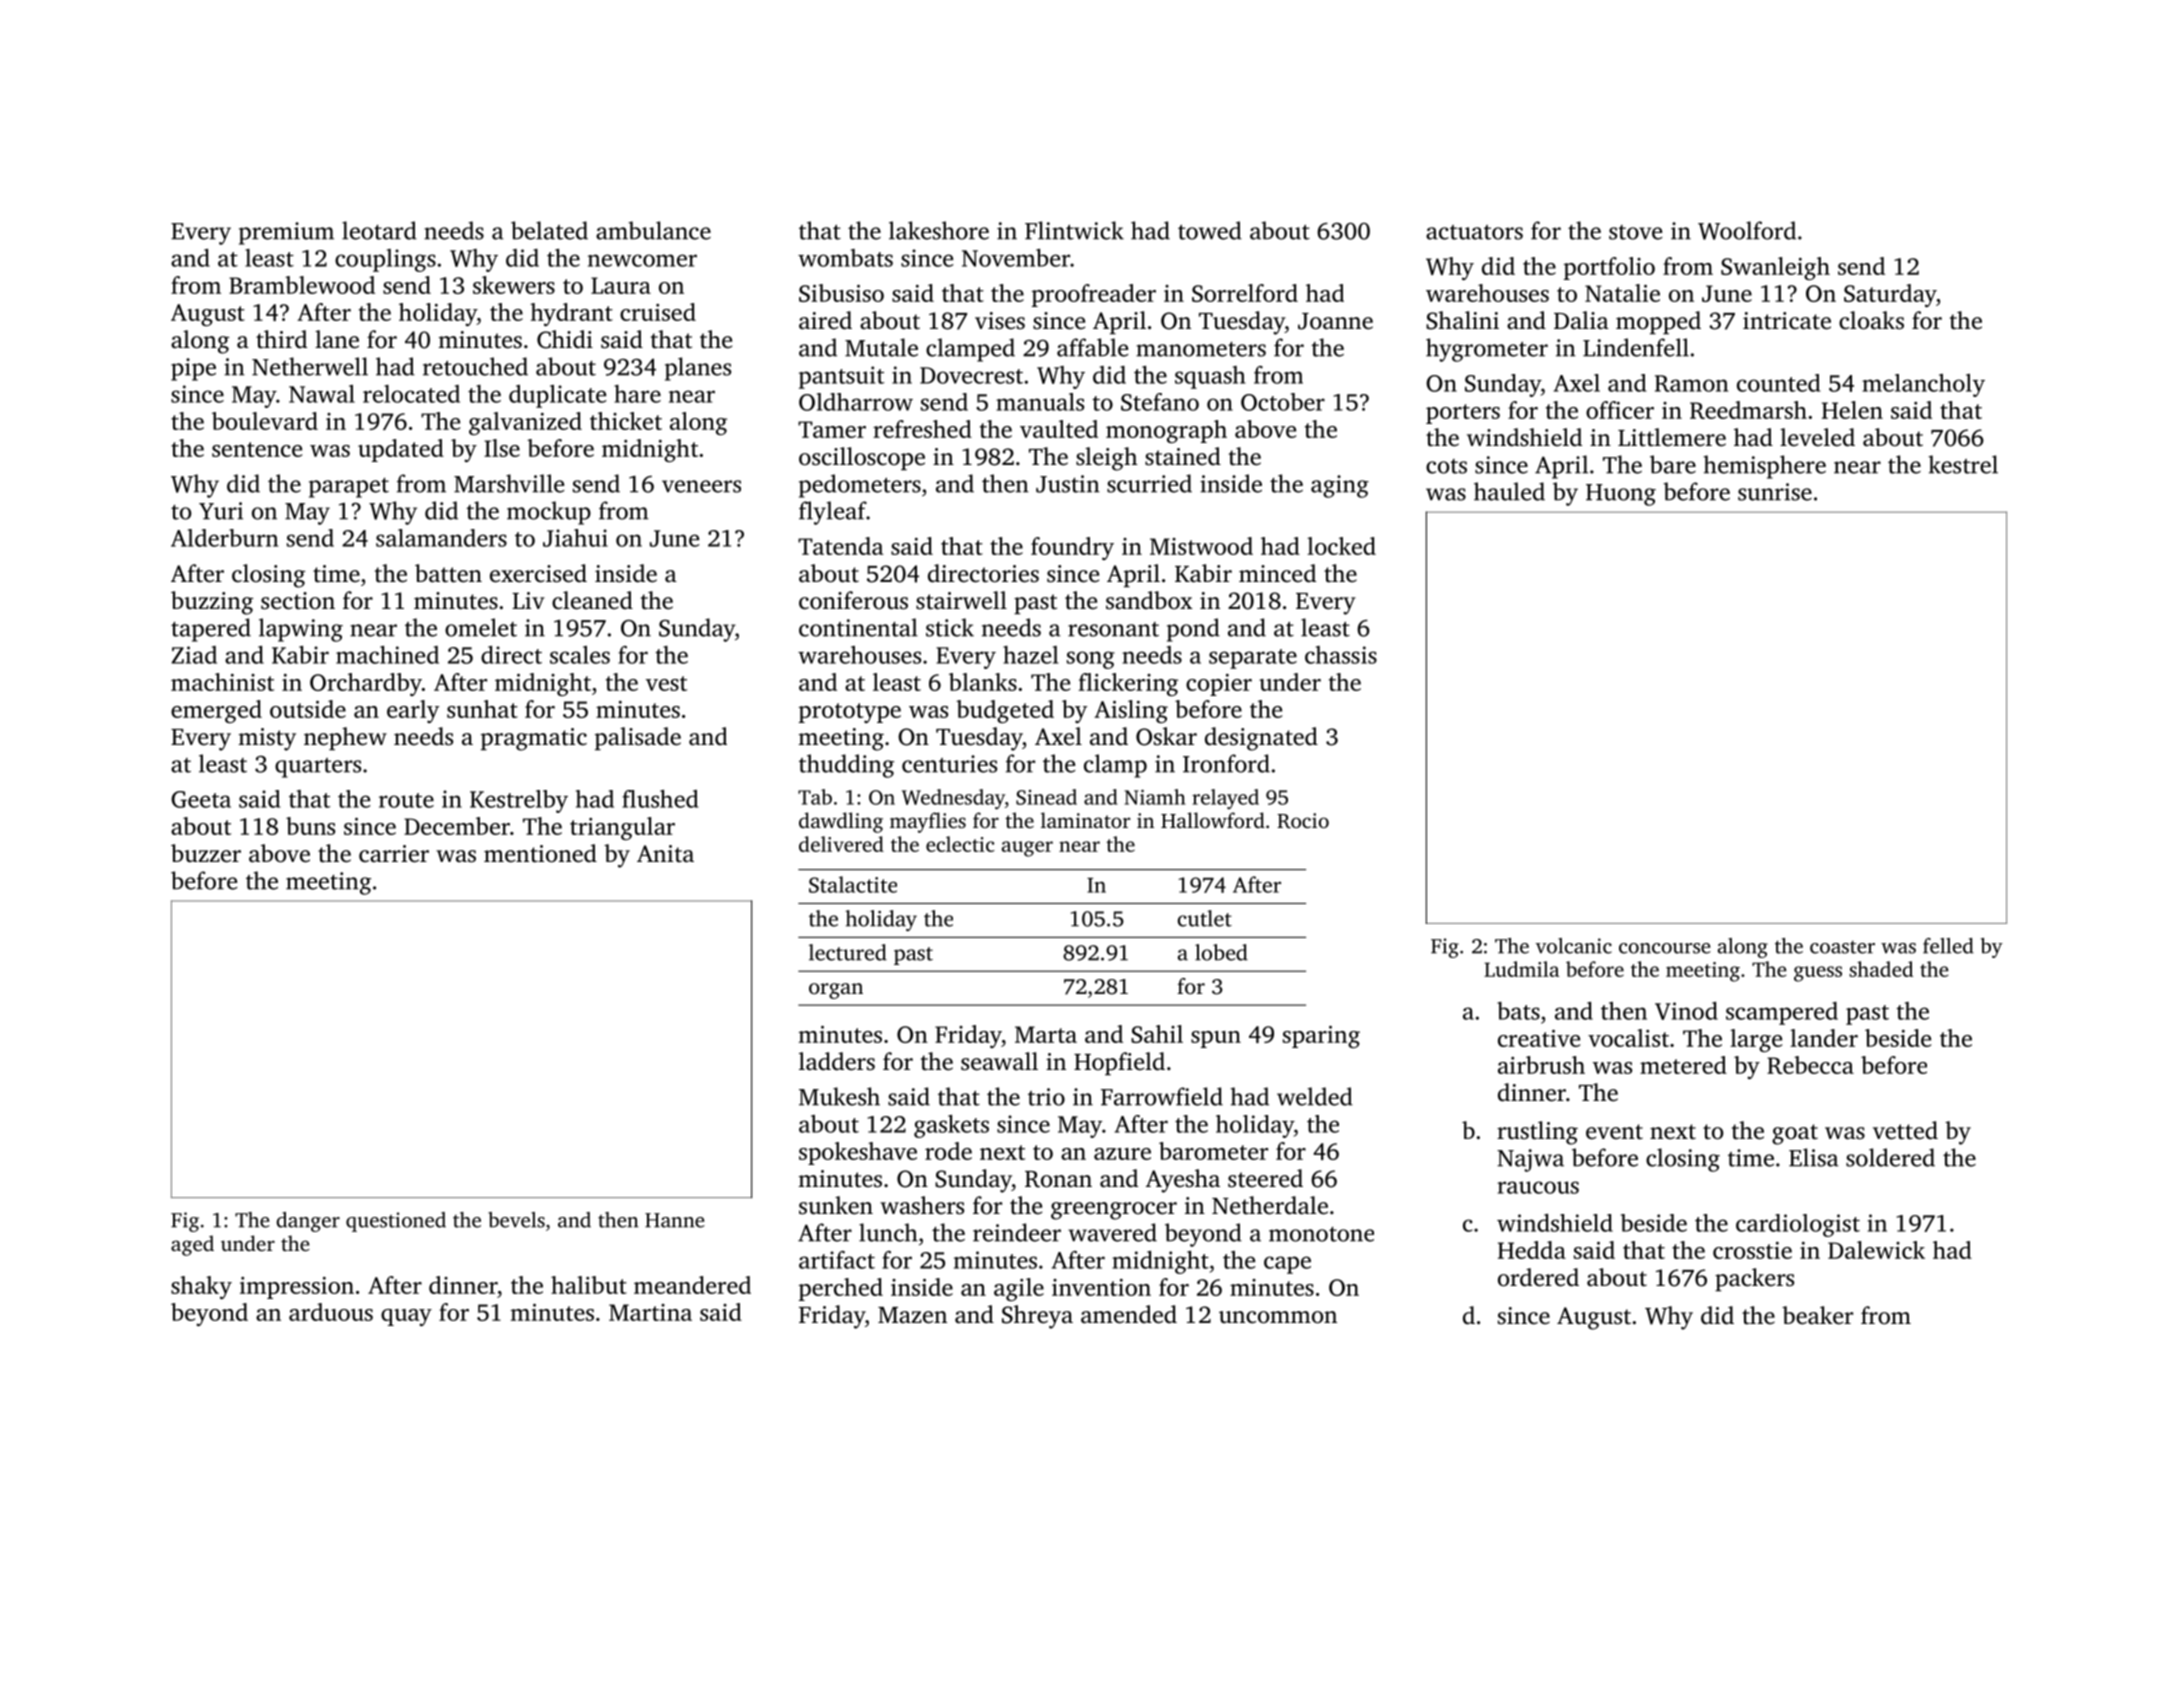 Image resolution: width=2178 pixels, height=1683 pixels. Describe the element at coordinates (1574, 946) in the screenshot. I see `volcanic` at that location.
